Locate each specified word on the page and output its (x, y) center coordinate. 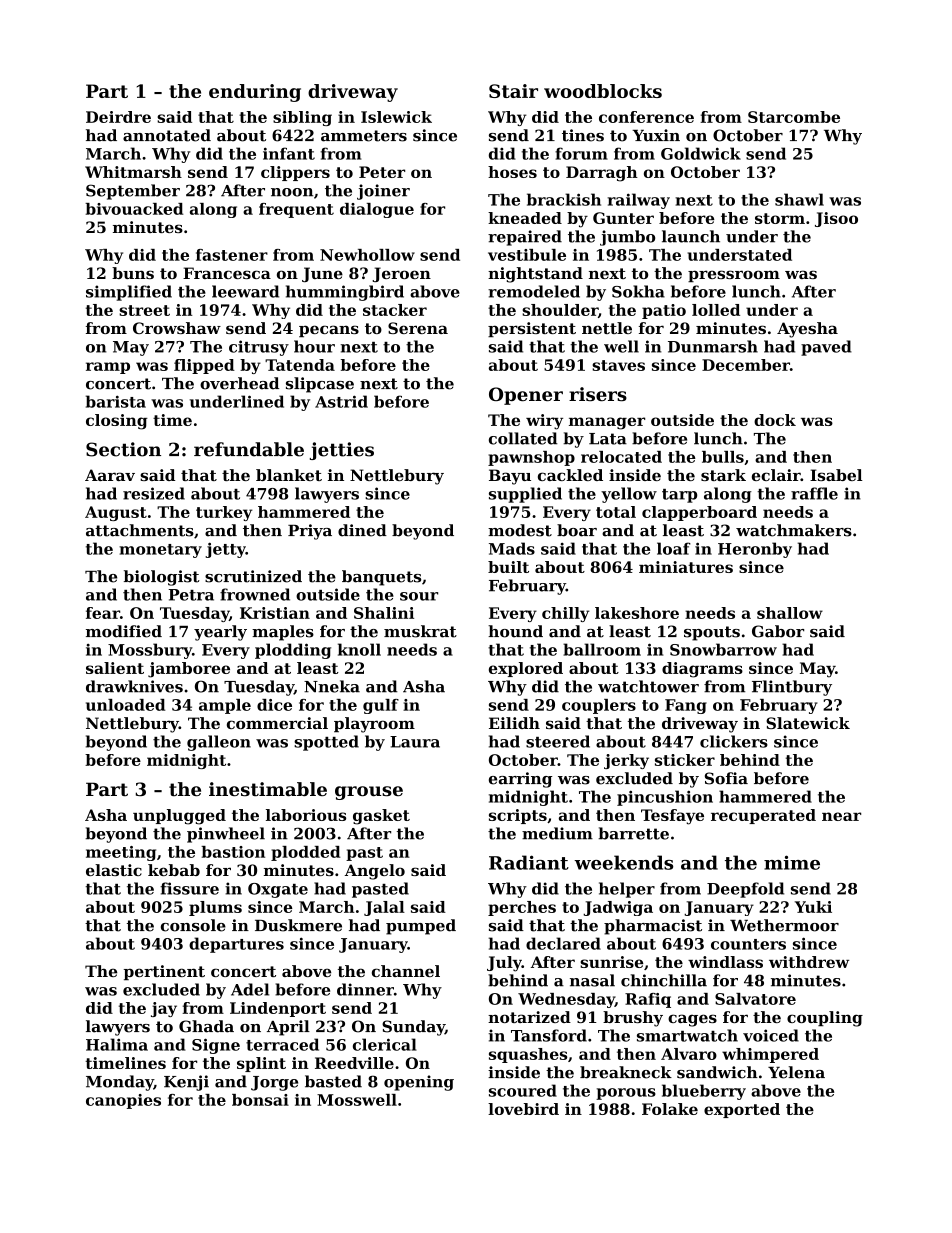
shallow (790, 613)
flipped (204, 366)
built (508, 567)
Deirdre (118, 117)
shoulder (560, 310)
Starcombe (794, 117)
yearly (220, 633)
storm (780, 218)
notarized (529, 1017)
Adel (250, 989)
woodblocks (603, 91)
